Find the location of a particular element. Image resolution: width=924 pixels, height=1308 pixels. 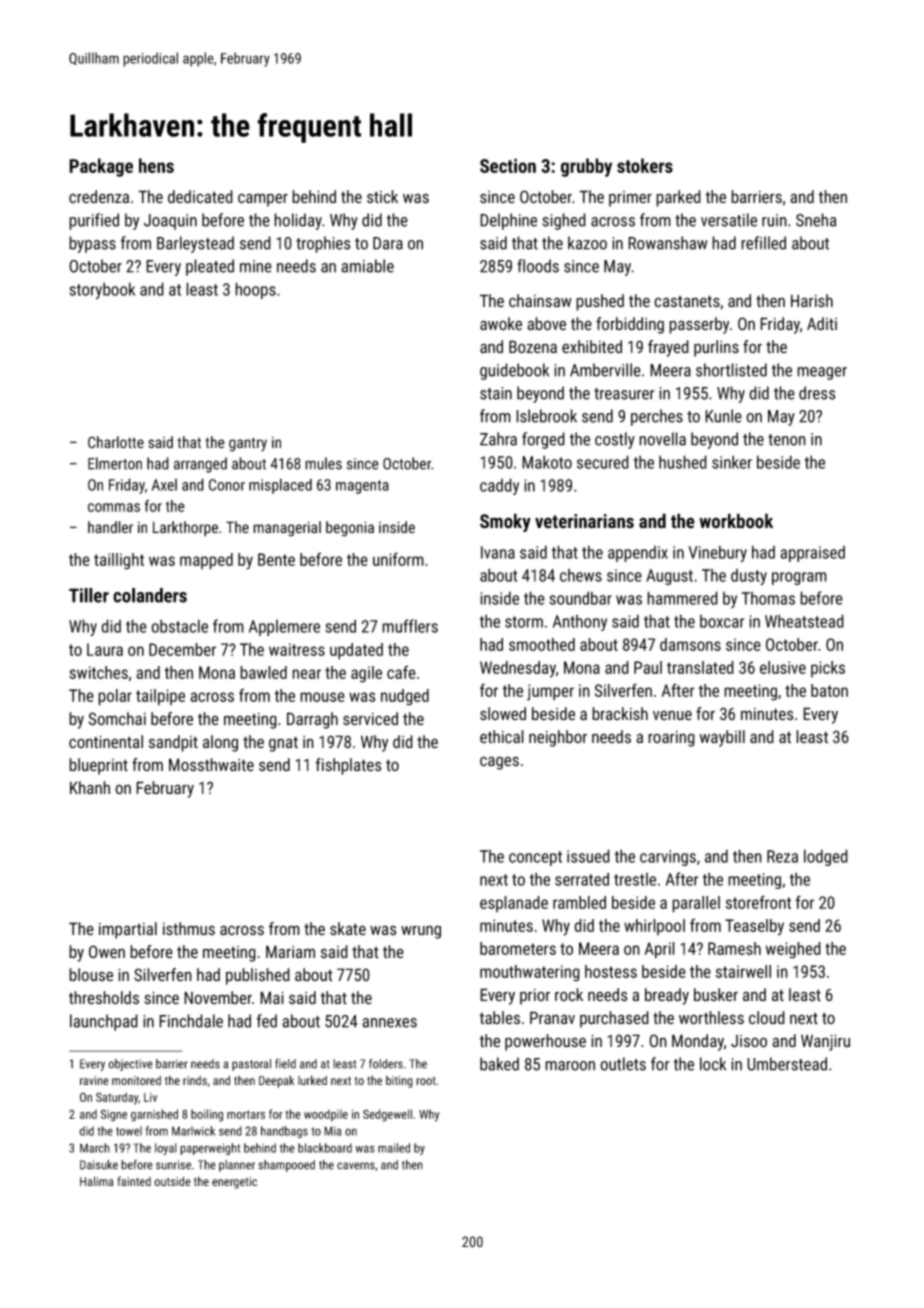

Section is located at coordinates (508, 165).
